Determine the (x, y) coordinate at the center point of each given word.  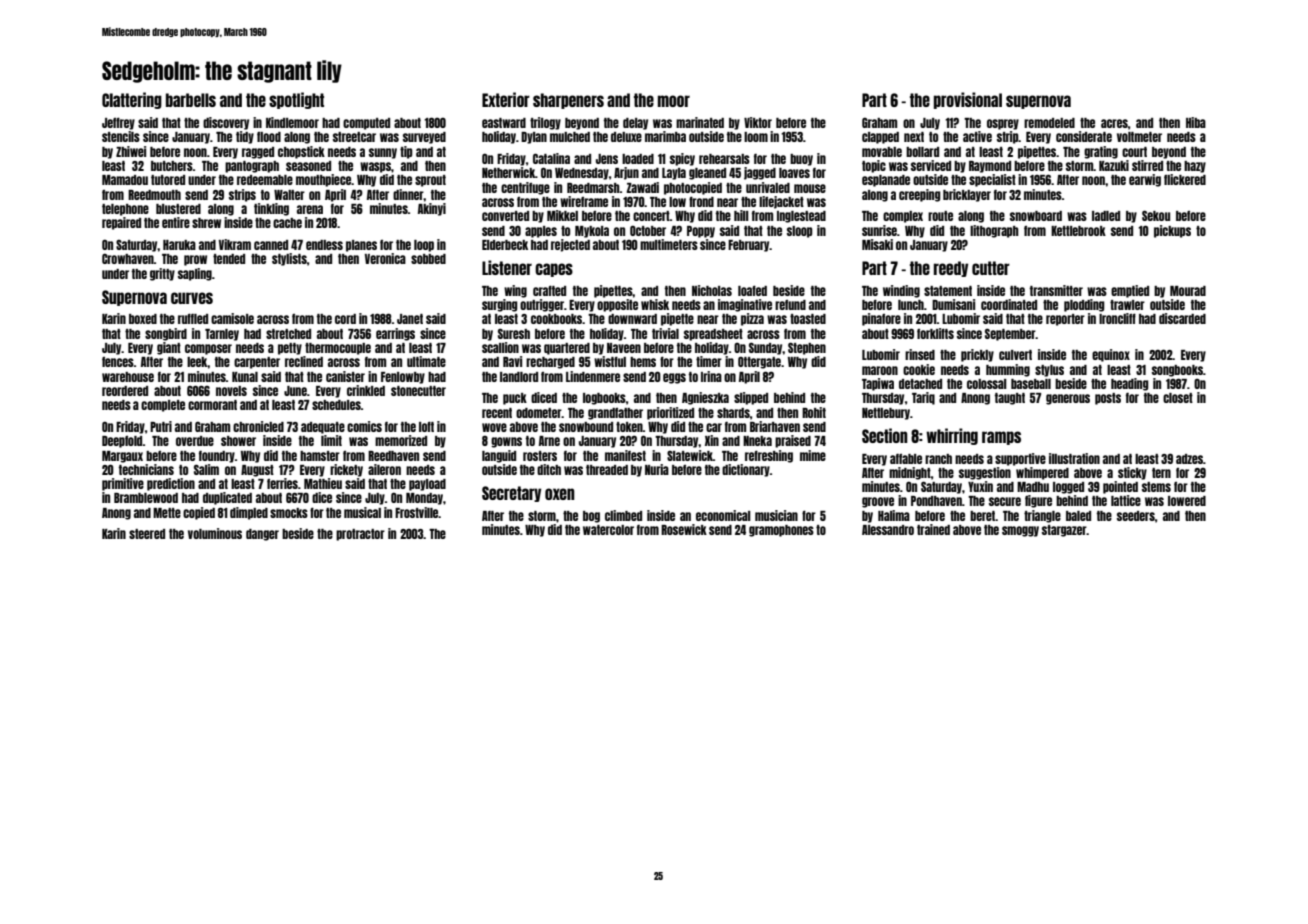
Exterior (506, 99)
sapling (195, 274)
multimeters (669, 244)
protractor (360, 535)
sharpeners (568, 101)
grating (1101, 152)
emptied (1130, 291)
